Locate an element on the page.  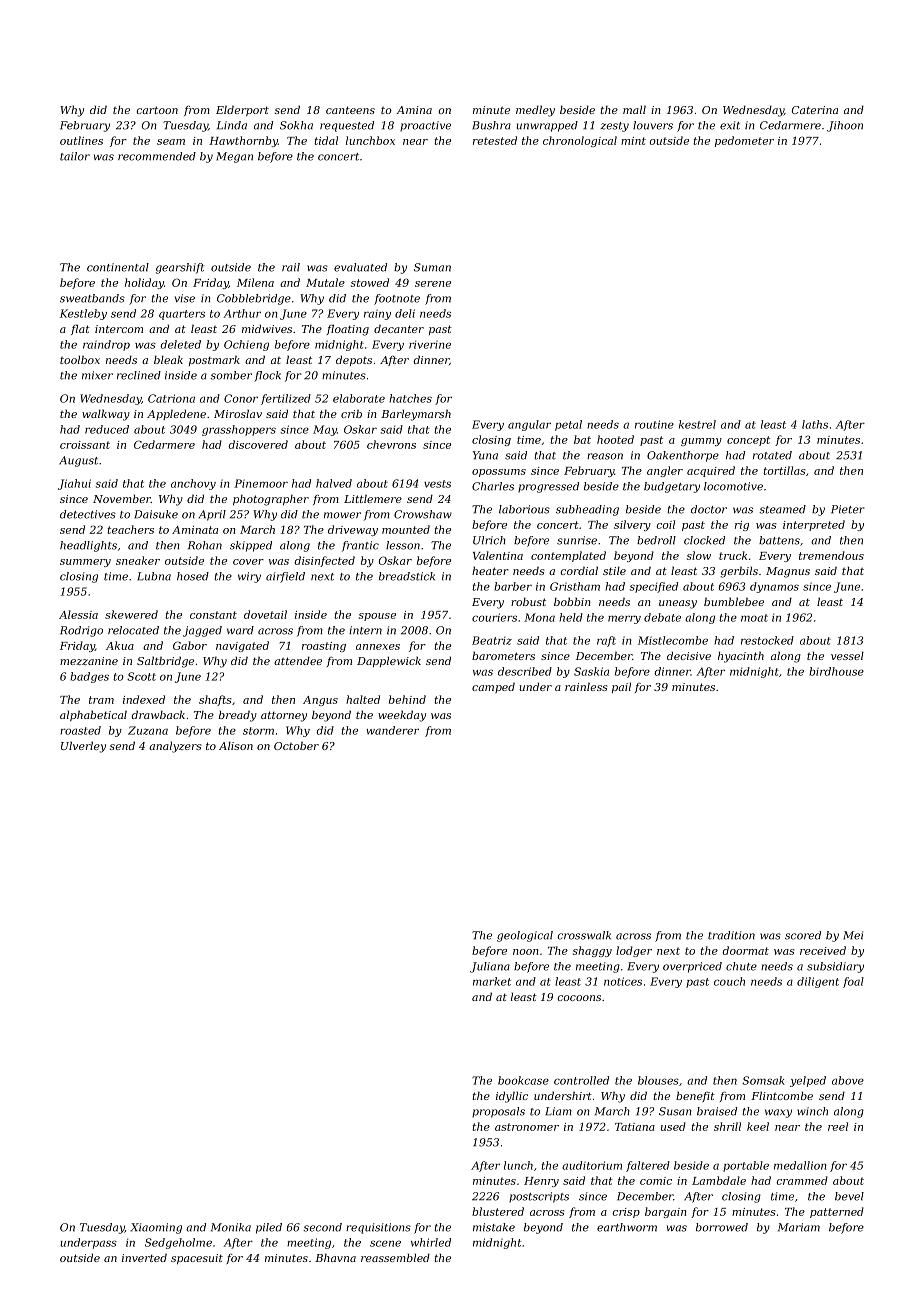
inverted is located at coordinates (144, 1257).
